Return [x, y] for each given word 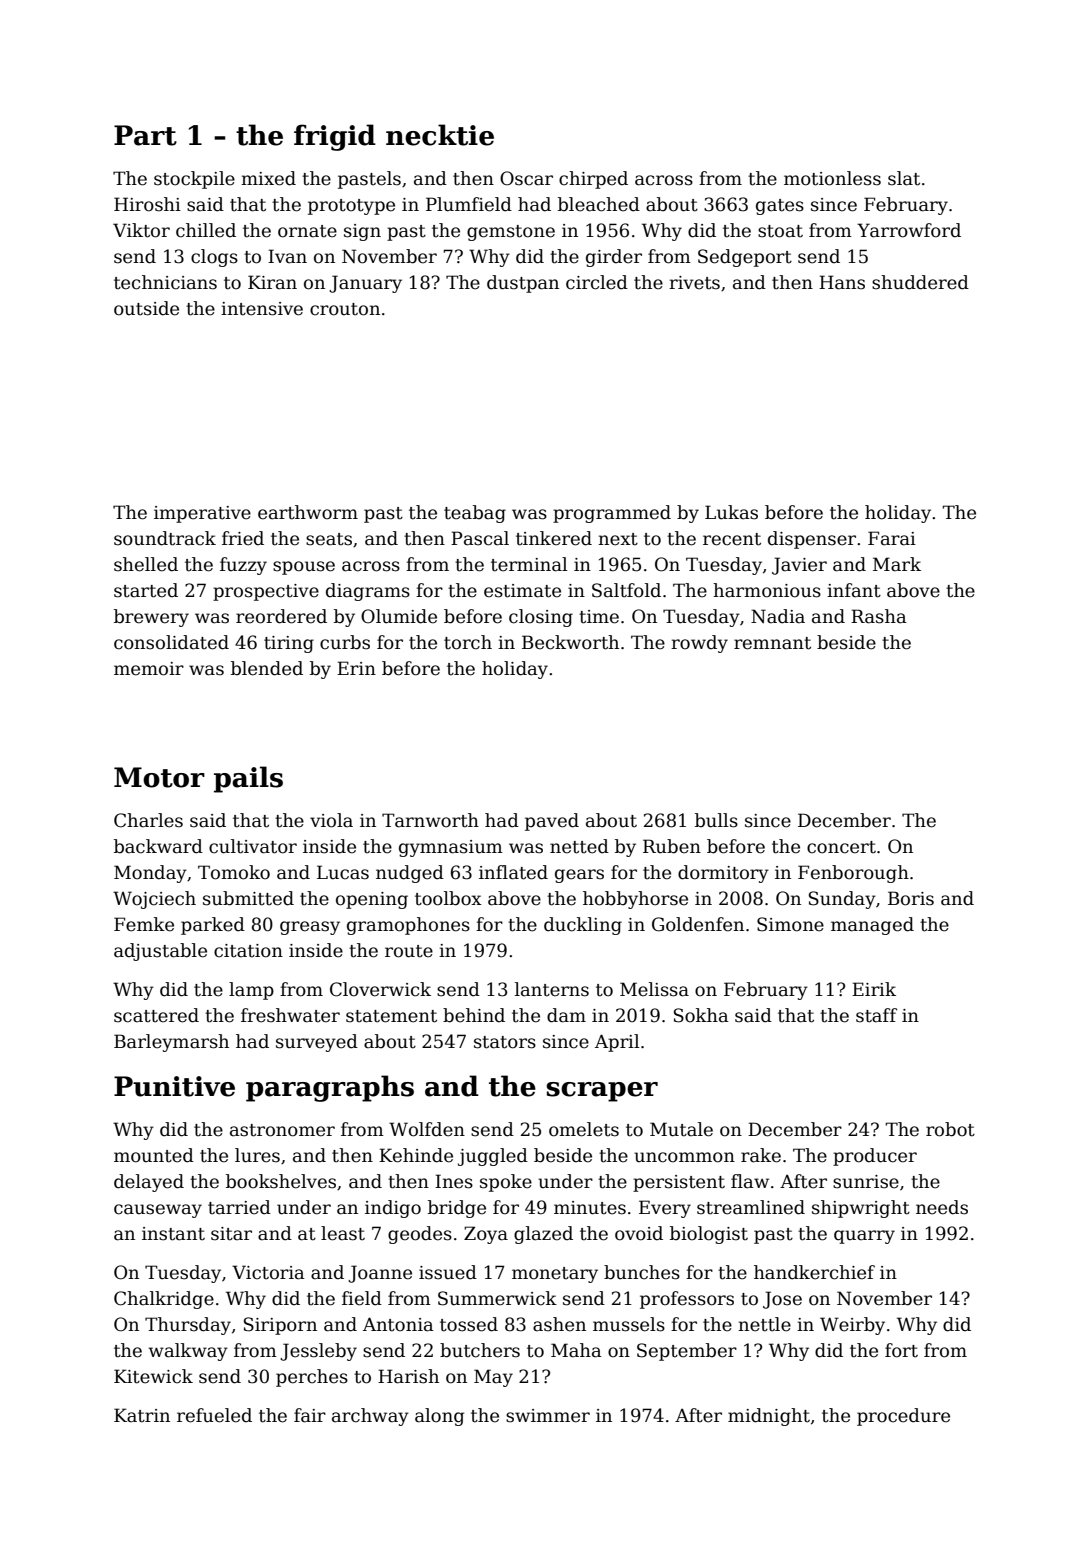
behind [474, 1015]
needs [942, 1207]
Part [145, 135]
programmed [612, 514]
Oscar [526, 178]
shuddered [920, 282]
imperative [202, 514]
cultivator [253, 846]
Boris [911, 898]
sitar [231, 1234]
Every [665, 1209]
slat [904, 178]
